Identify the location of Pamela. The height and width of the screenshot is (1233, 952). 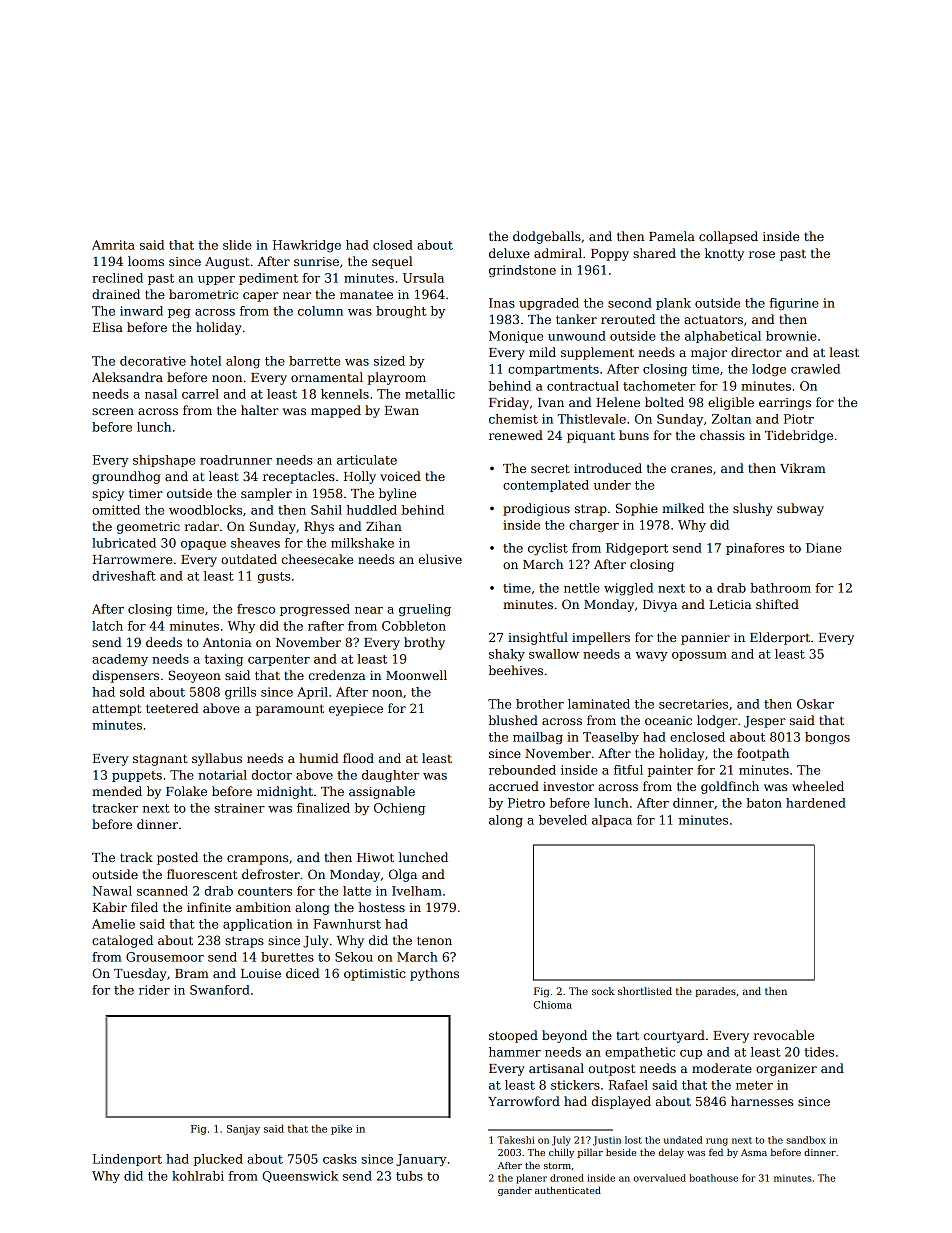
(672, 236).
